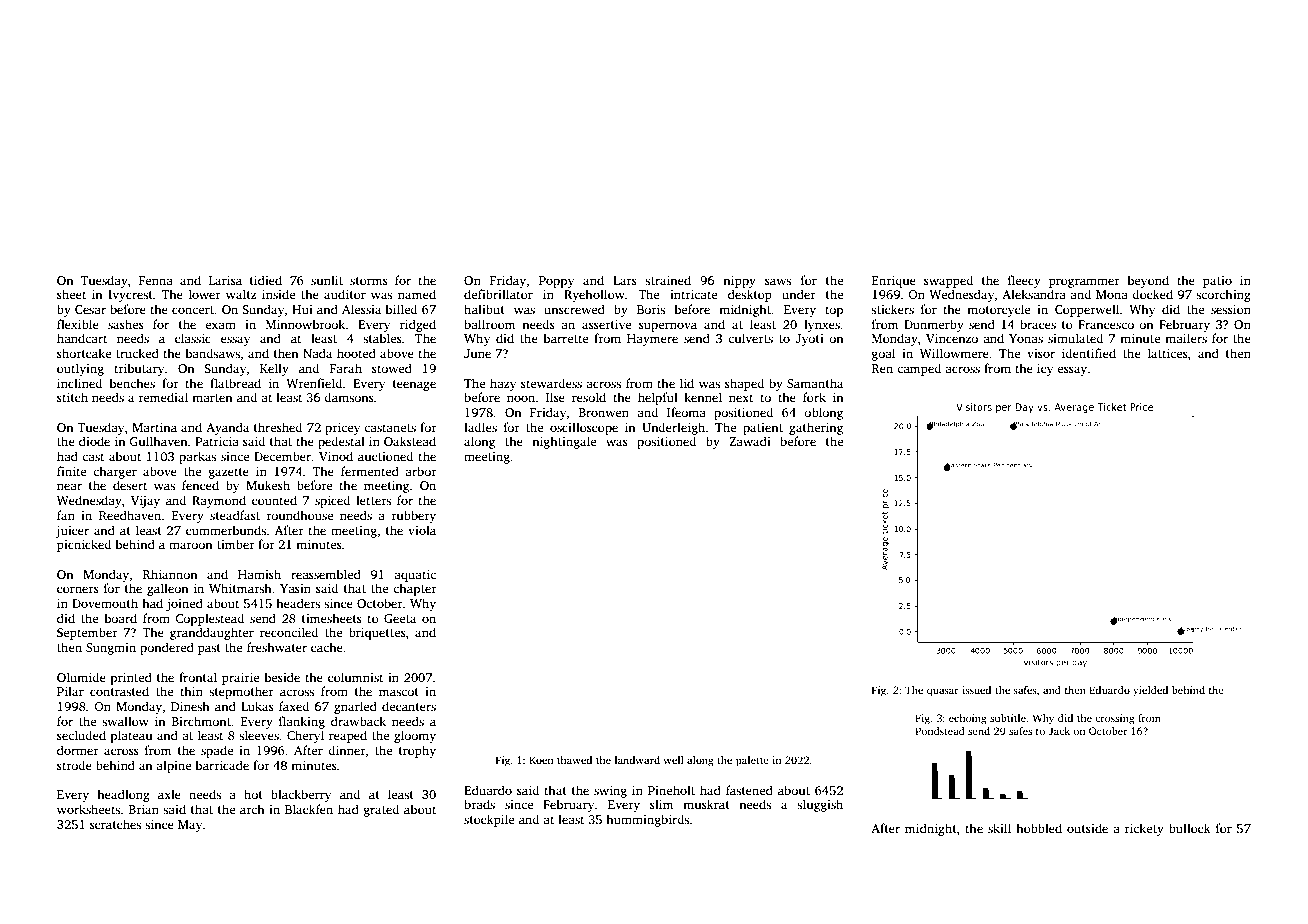 The height and width of the document is (924, 1308). What do you see at coordinates (1045, 370) in the document?
I see `icy` at bounding box center [1045, 370].
